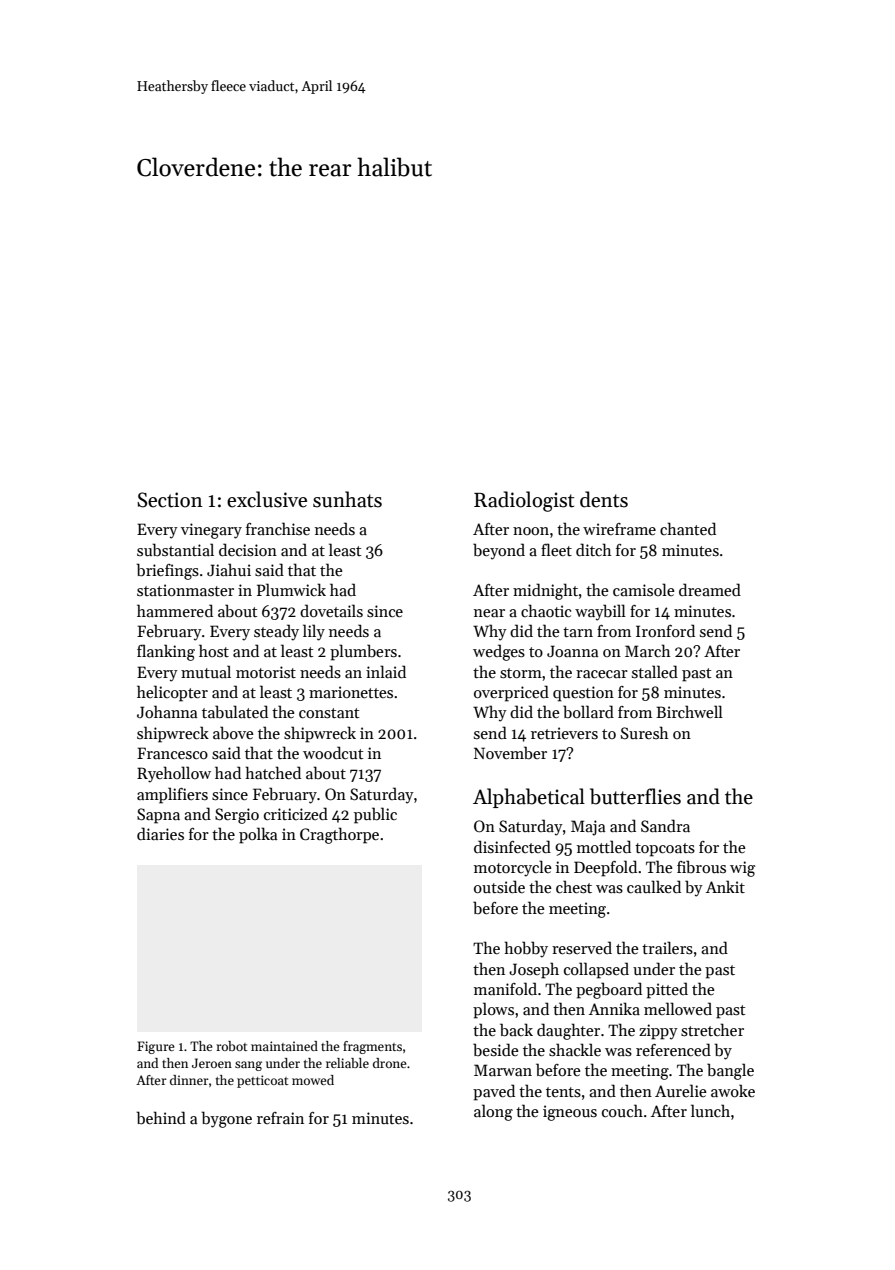  Describe the element at coordinates (503, 1070) in the screenshot. I see `Marwan` at that location.
